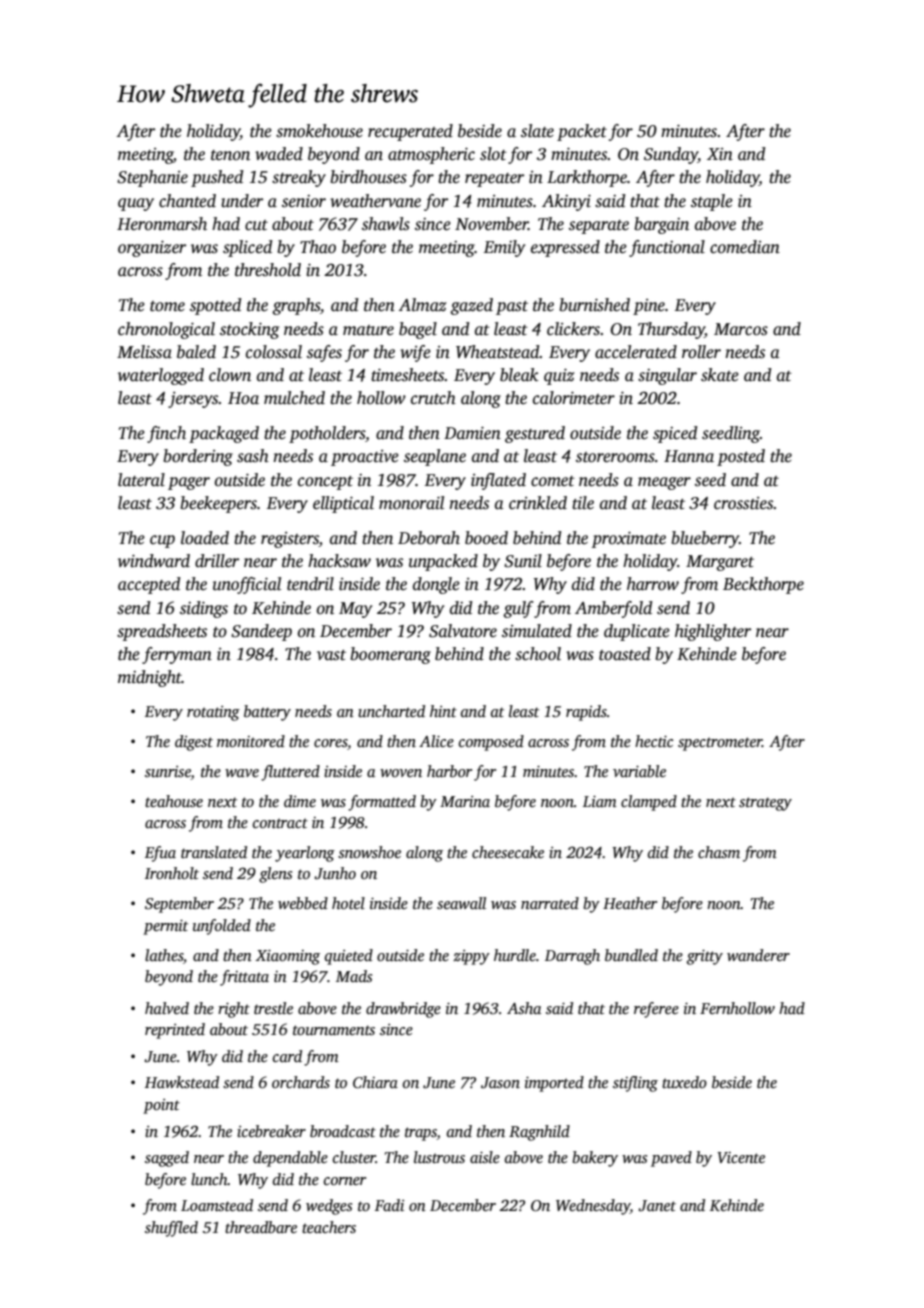 The width and height of the screenshot is (924, 1308). I want to click on recuperated, so click(410, 132).
